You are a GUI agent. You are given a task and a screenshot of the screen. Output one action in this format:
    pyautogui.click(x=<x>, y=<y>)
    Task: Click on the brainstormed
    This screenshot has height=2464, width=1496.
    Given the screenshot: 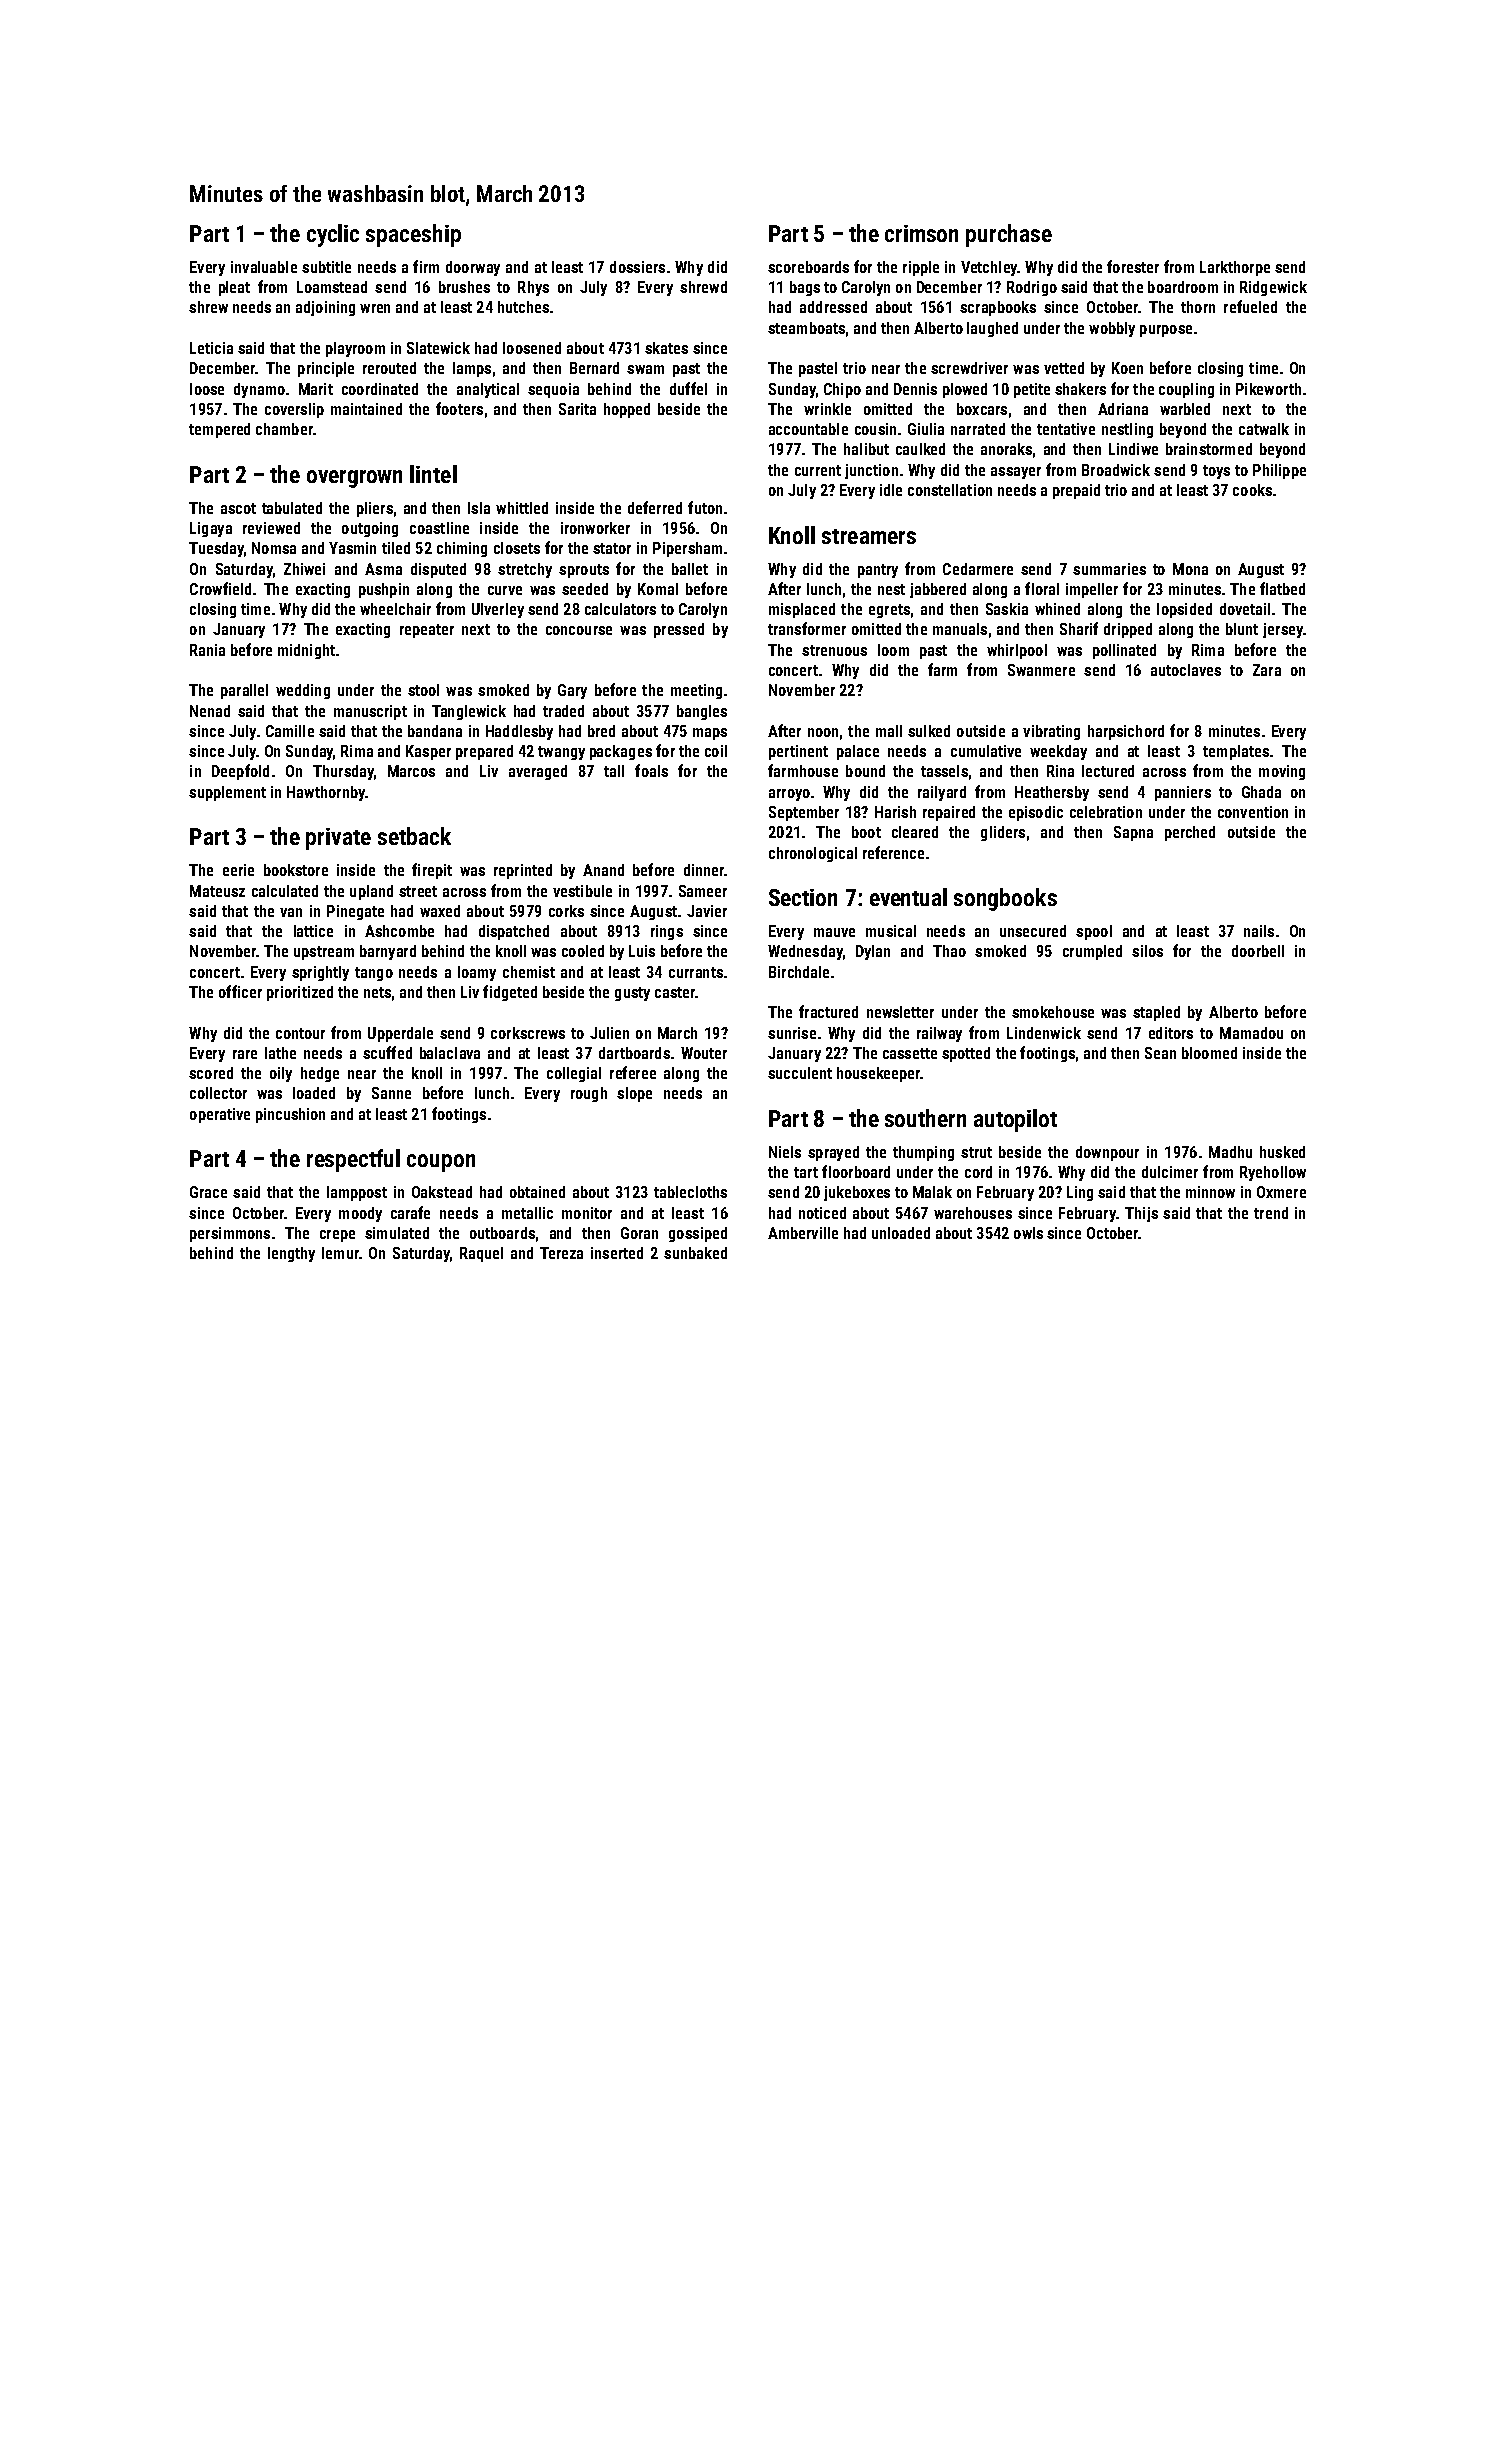 What is the action you would take?
    pyautogui.click(x=1209, y=449)
